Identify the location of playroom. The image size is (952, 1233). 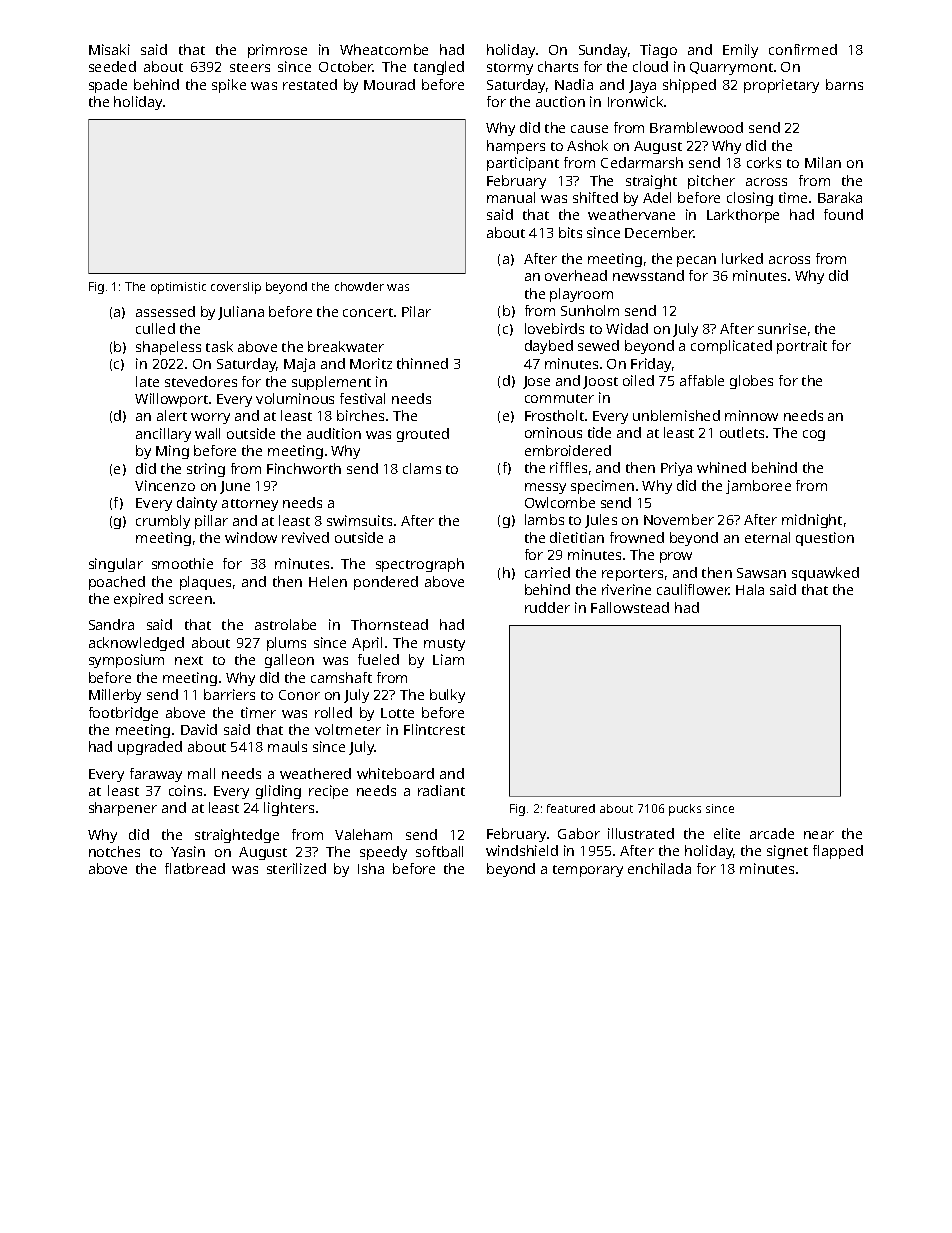
(581, 295).
